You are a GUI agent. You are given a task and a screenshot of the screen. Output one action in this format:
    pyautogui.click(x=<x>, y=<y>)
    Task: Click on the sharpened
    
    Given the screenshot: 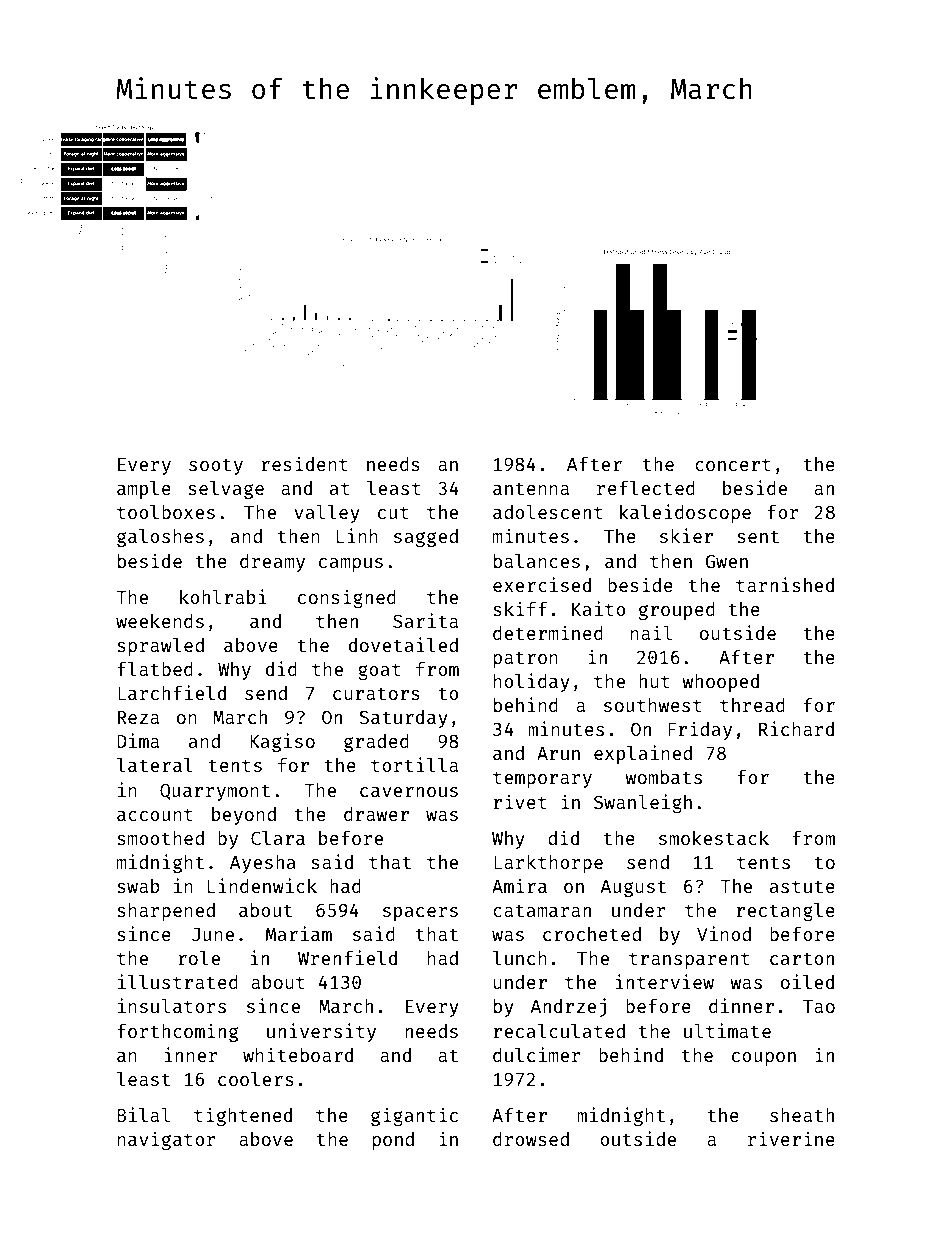 What is the action you would take?
    pyautogui.click(x=166, y=912)
